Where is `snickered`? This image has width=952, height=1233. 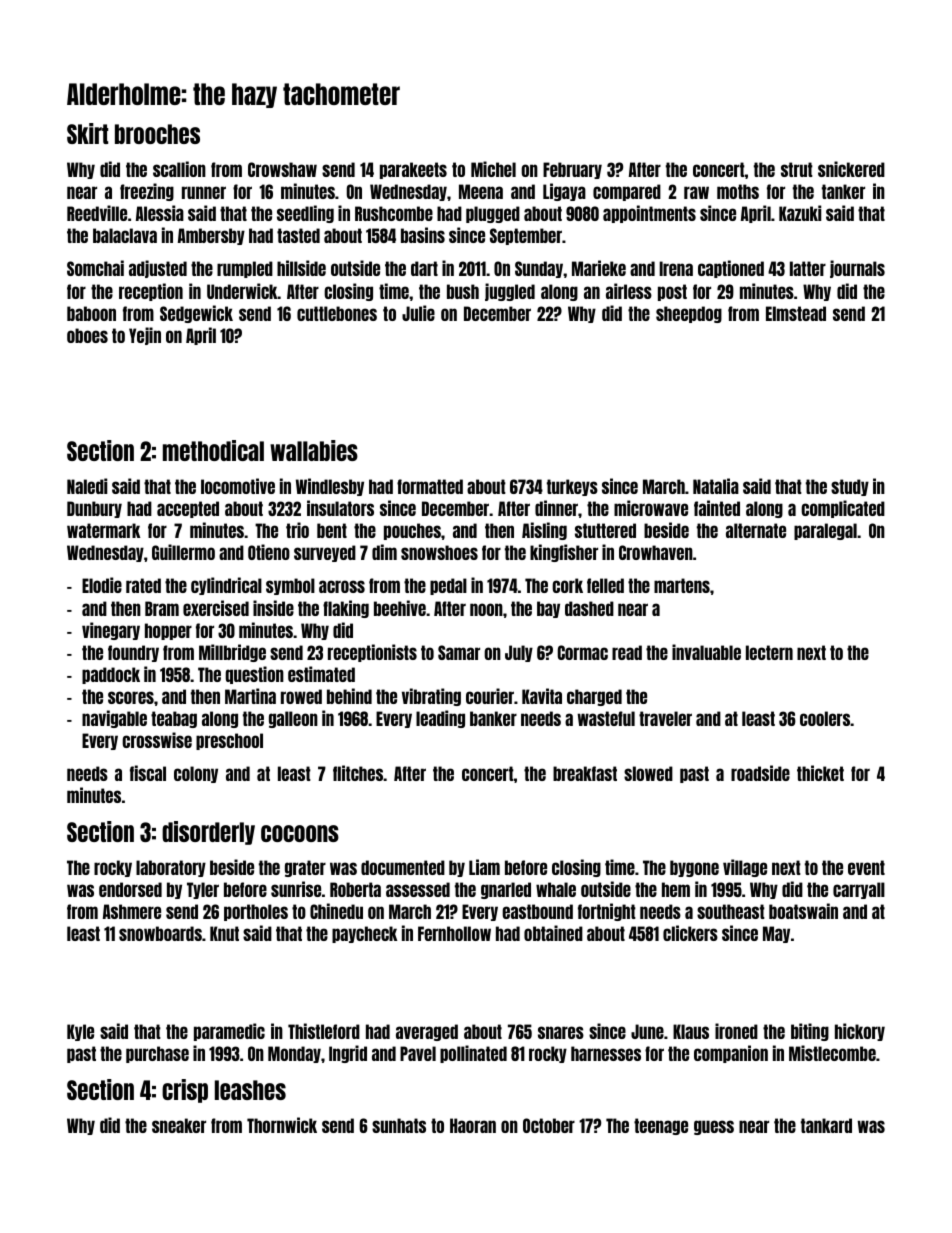
snickered is located at coordinates (851, 169).
